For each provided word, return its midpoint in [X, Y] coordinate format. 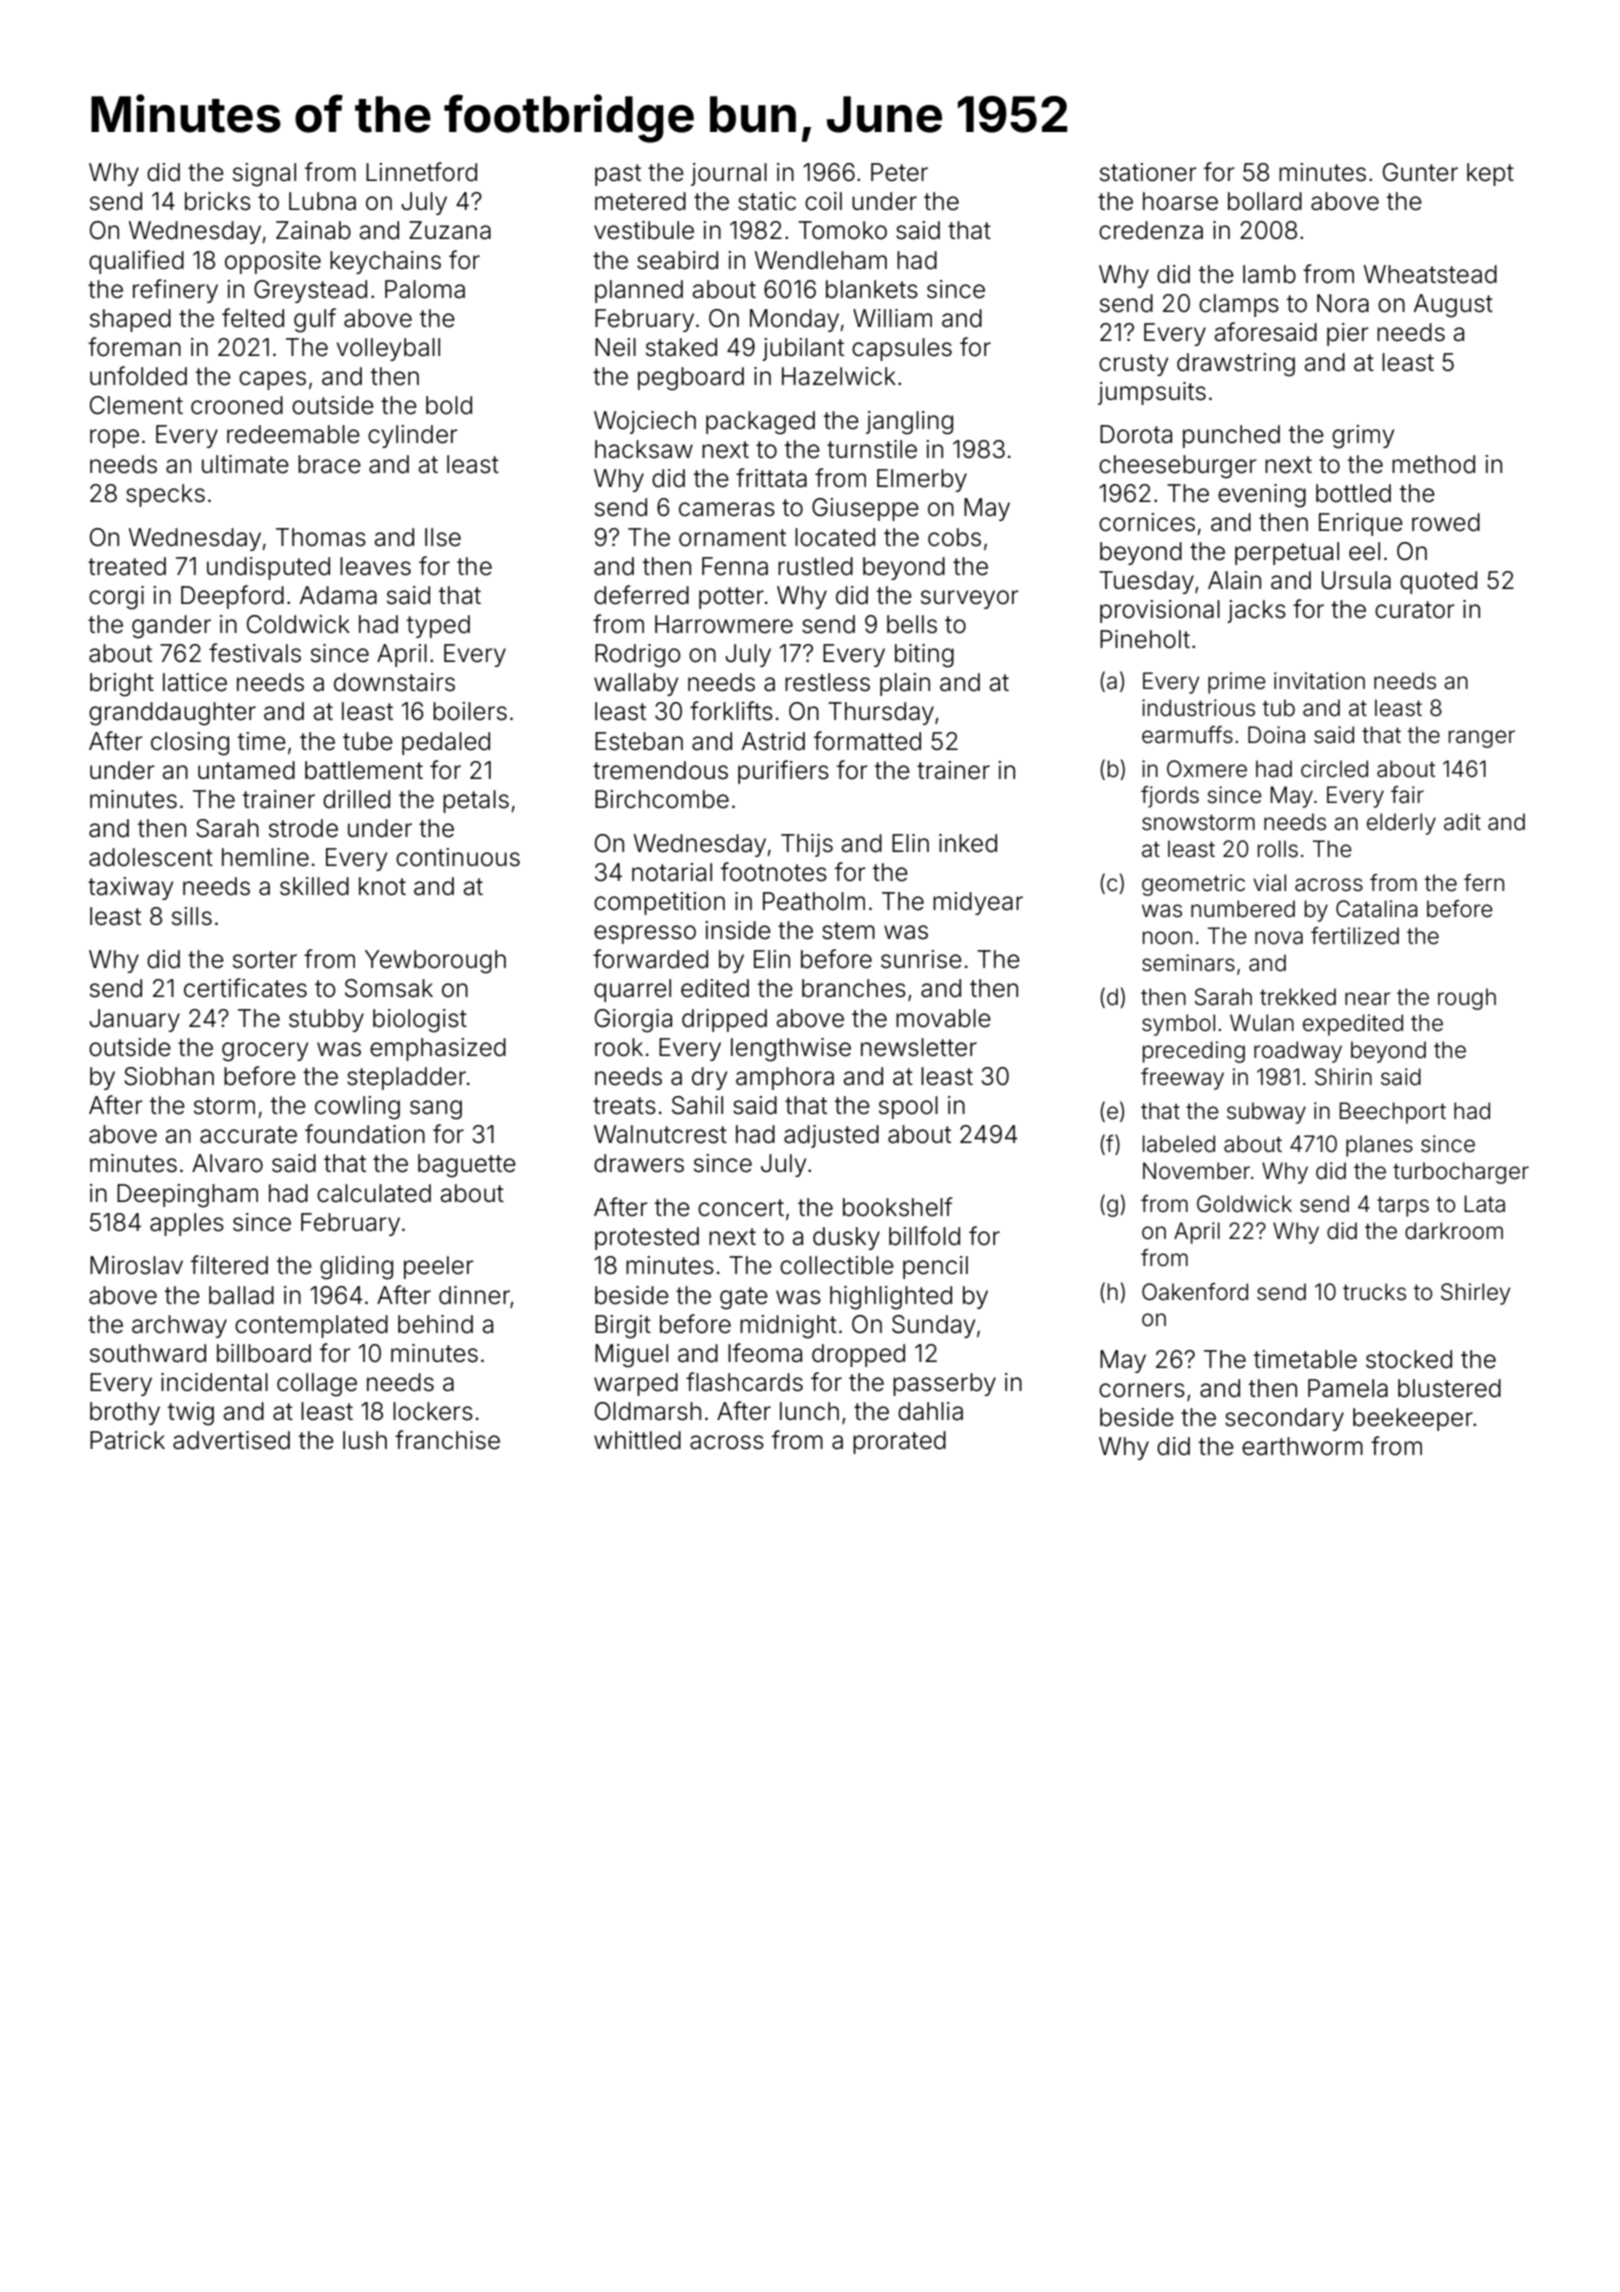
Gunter [1420, 172]
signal [264, 175]
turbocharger [1461, 1173]
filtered [229, 1265]
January [134, 1020]
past [618, 175]
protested [647, 1238]
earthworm [1302, 1446]
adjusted [831, 1136]
